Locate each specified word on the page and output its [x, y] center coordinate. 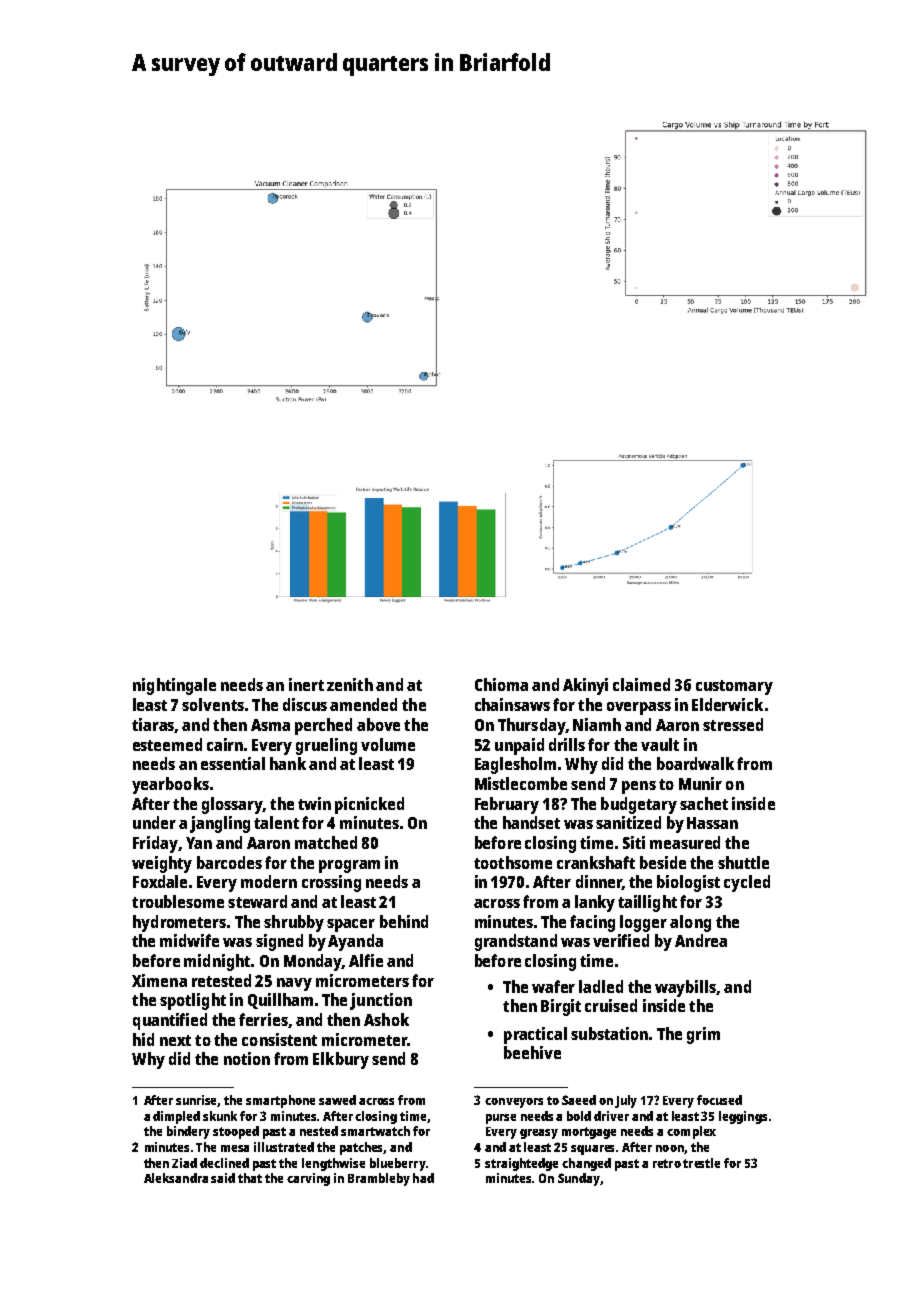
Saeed [579, 1100]
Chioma [501, 684]
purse [501, 1119]
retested [221, 980]
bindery [188, 1132]
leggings [743, 1117]
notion [247, 1058]
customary [734, 687]
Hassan [712, 823]
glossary [232, 805]
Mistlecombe [521, 783]
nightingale [174, 686]
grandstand [516, 942]
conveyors [514, 1103]
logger [643, 923]
